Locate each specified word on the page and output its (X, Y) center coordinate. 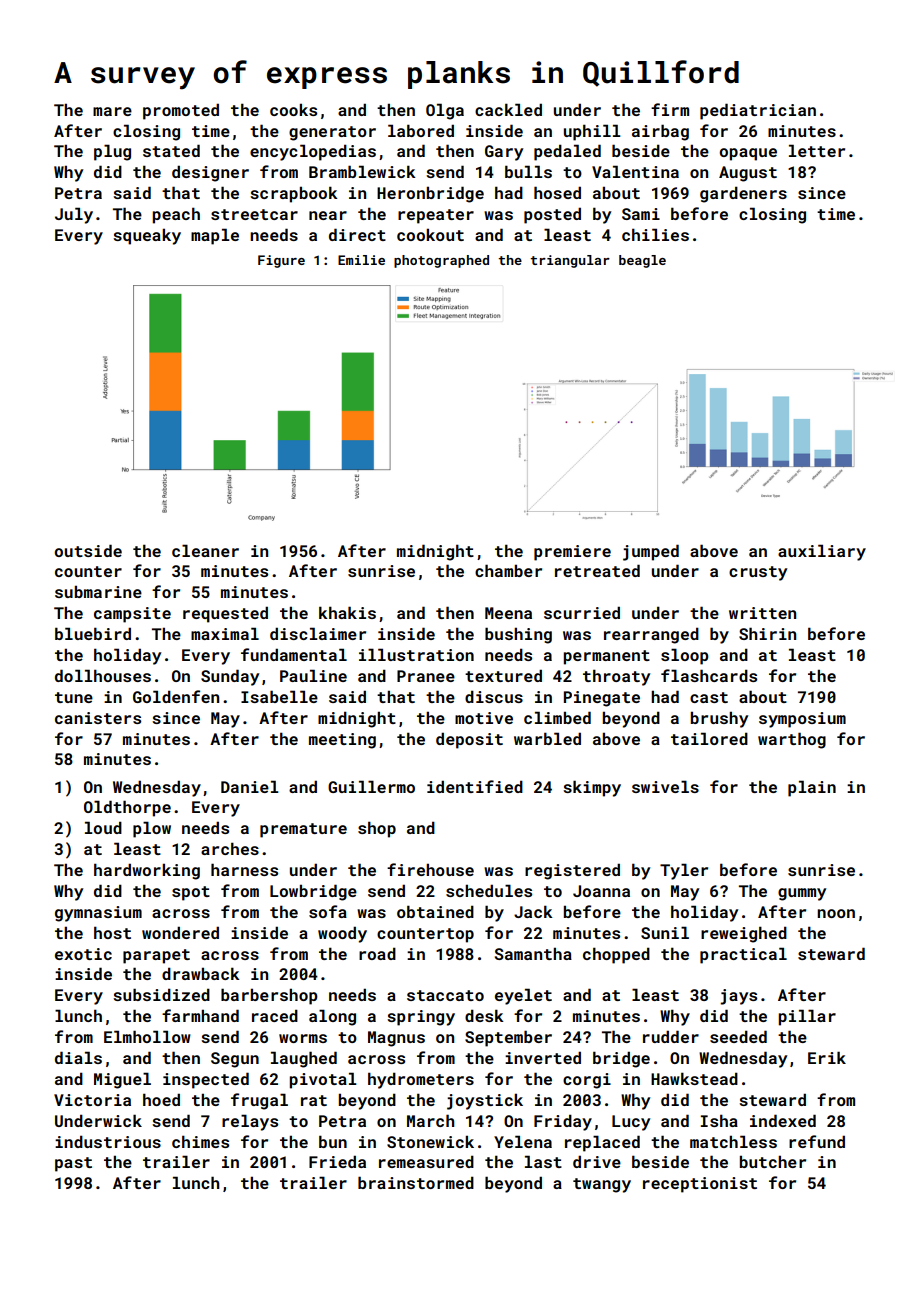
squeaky (147, 237)
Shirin (767, 633)
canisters (98, 718)
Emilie (361, 260)
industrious (108, 1141)
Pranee (426, 676)
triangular (570, 261)
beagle (642, 261)
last (543, 1161)
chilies (655, 234)
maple (215, 236)
